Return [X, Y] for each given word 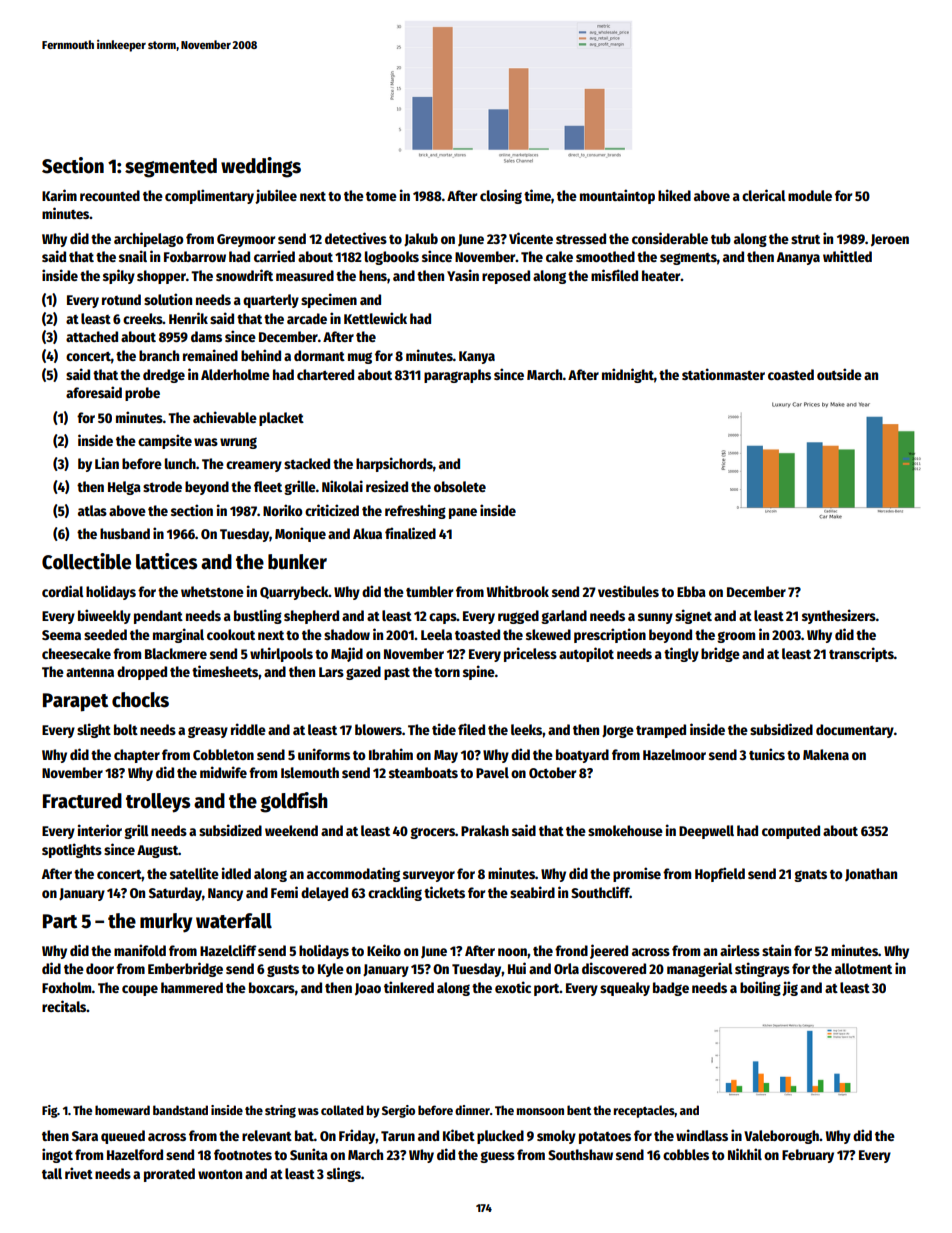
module [810, 195]
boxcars [272, 987]
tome [381, 196]
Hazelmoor [674, 754]
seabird [532, 892]
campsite [165, 441]
